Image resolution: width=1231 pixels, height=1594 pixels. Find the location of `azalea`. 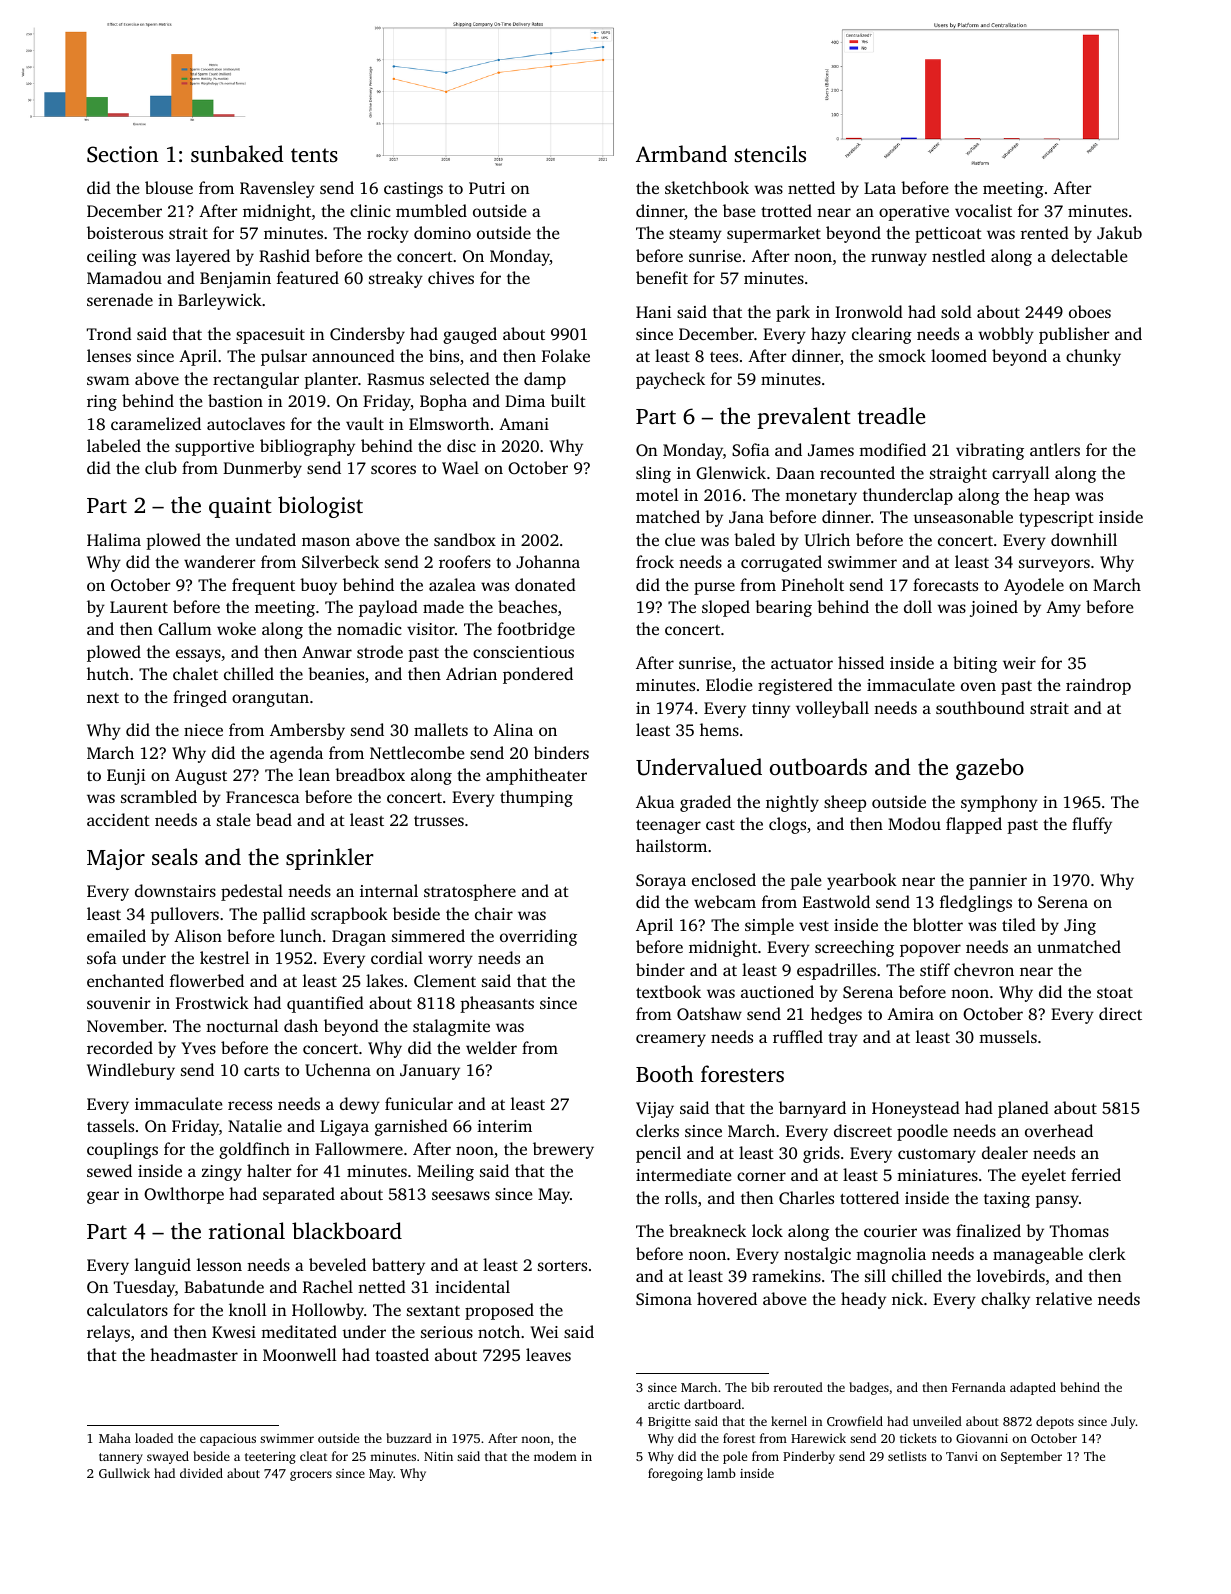

azalea is located at coordinates (452, 584).
